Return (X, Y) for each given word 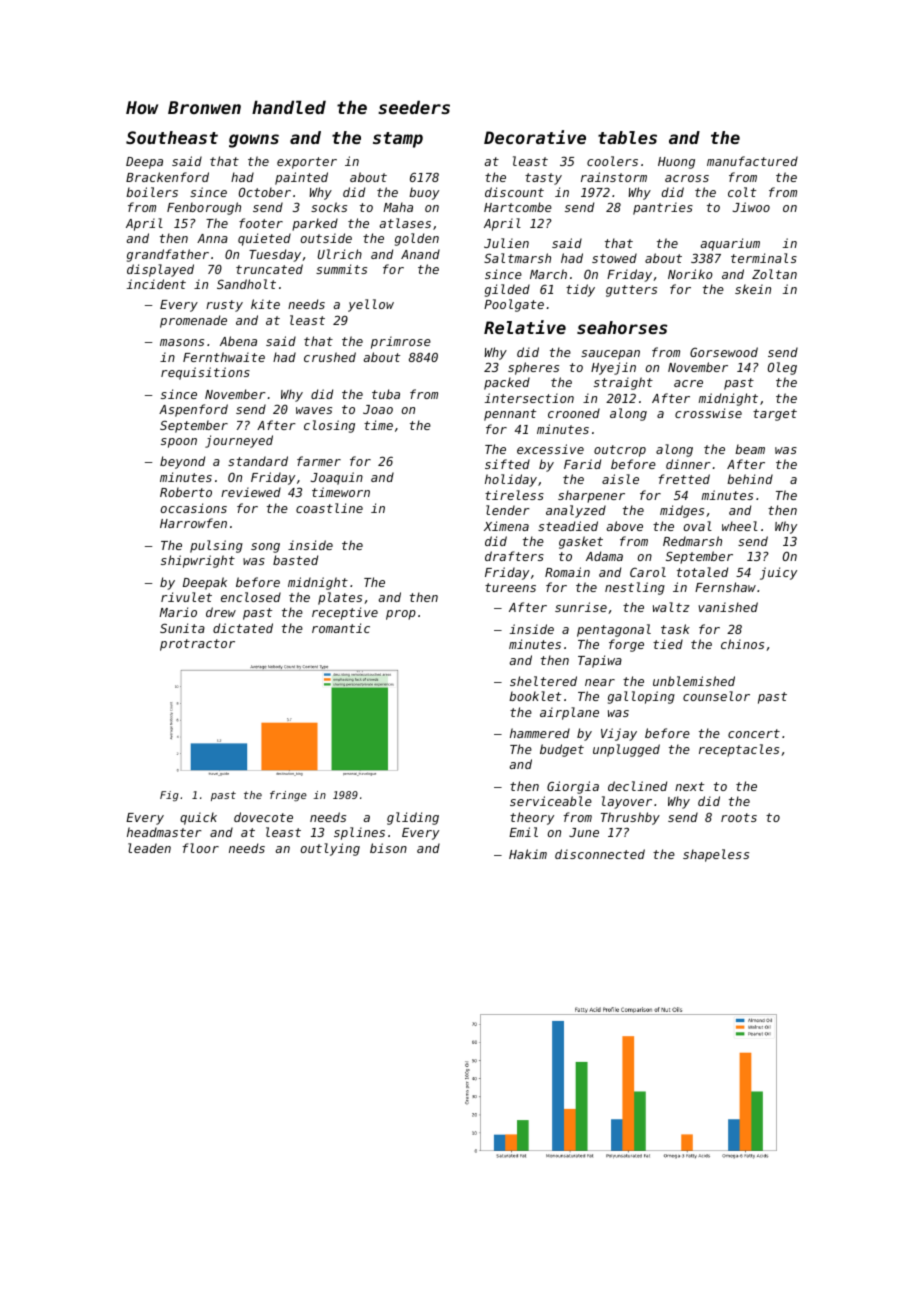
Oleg (782, 368)
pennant (510, 415)
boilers (152, 192)
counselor (716, 696)
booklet (535, 696)
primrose (401, 342)
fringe (288, 796)
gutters (631, 291)
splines (359, 833)
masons (182, 342)
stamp (398, 140)
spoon (179, 443)
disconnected (600, 854)
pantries (663, 208)
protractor (197, 645)
